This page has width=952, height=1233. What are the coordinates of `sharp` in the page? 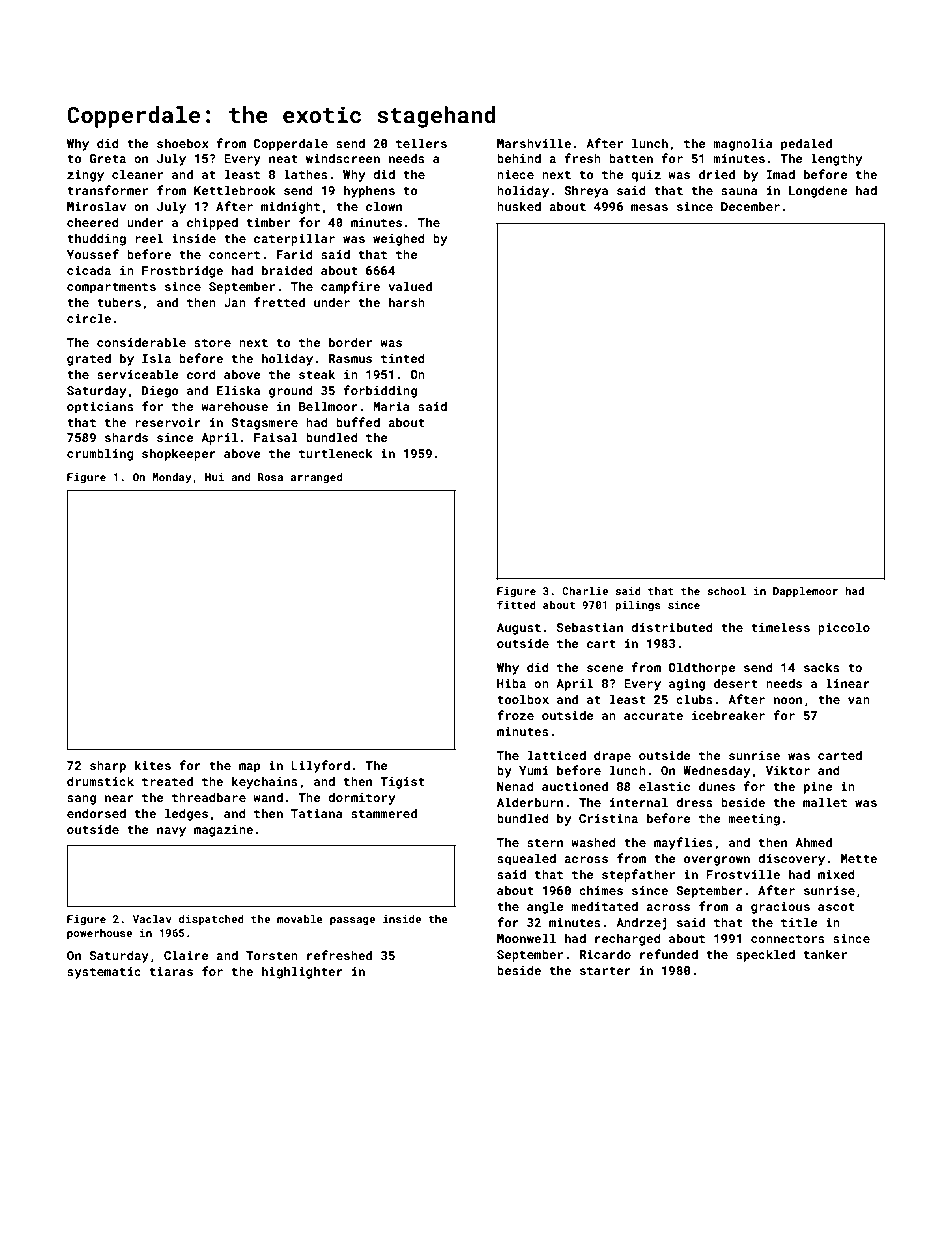 It's located at (108, 766).
